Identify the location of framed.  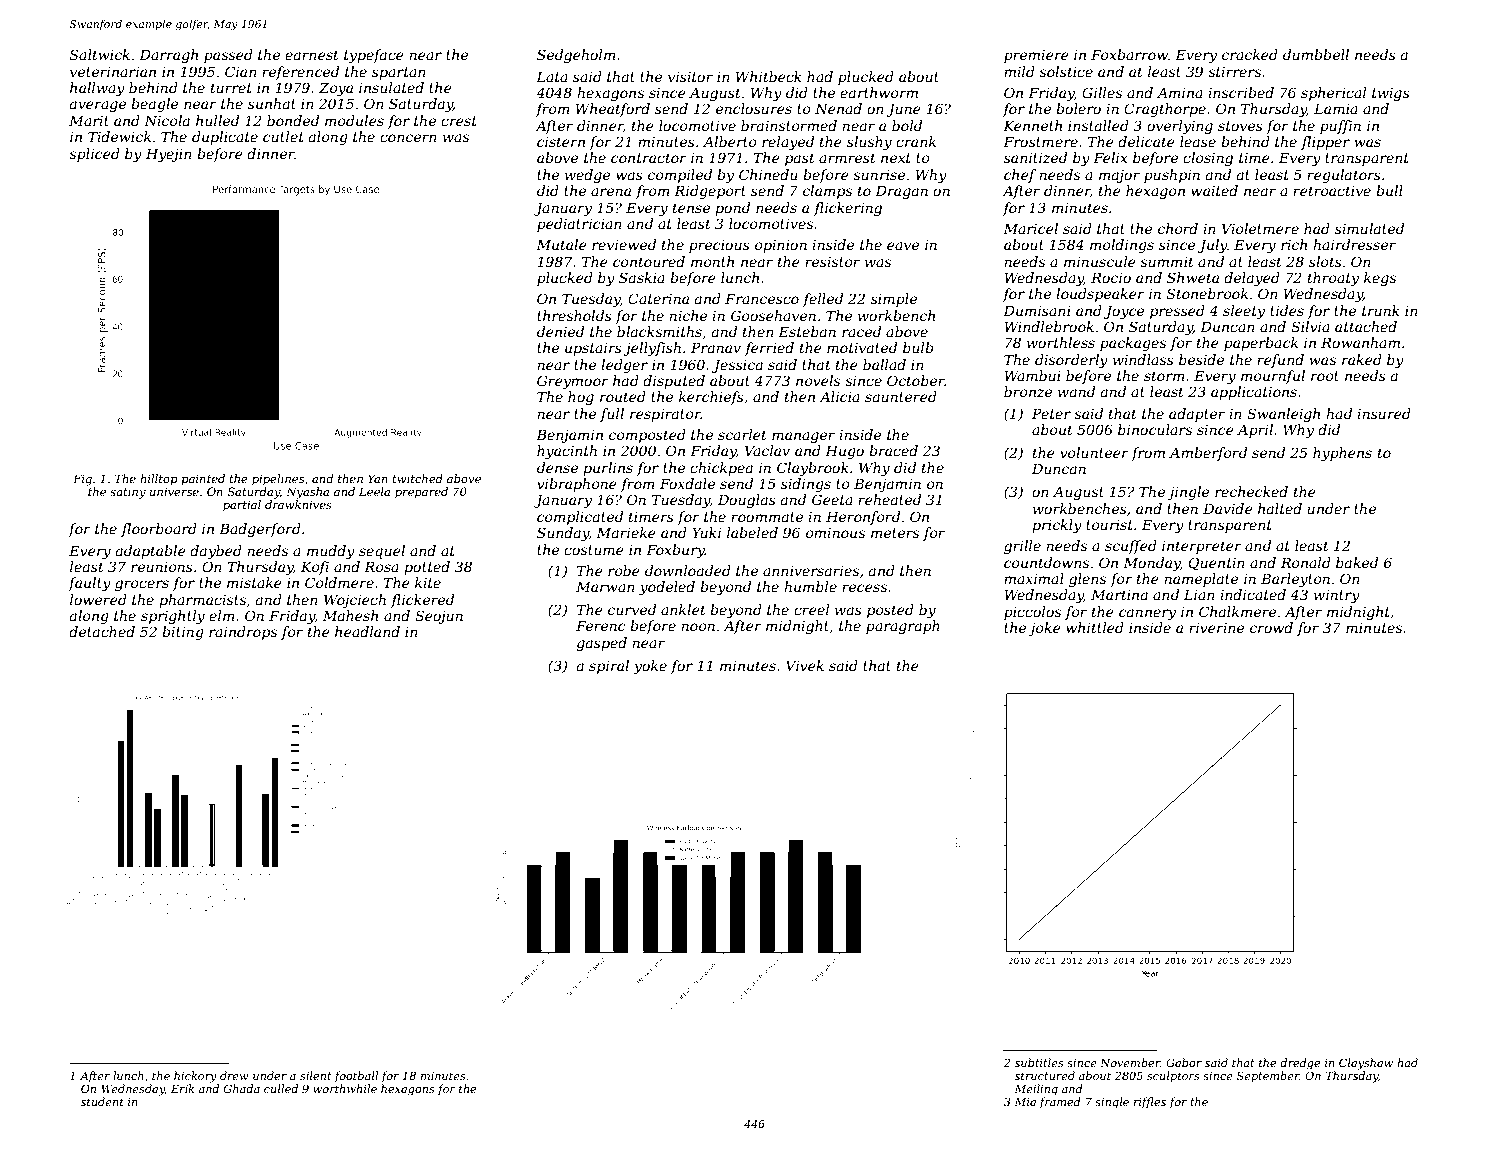
(1060, 1102).
